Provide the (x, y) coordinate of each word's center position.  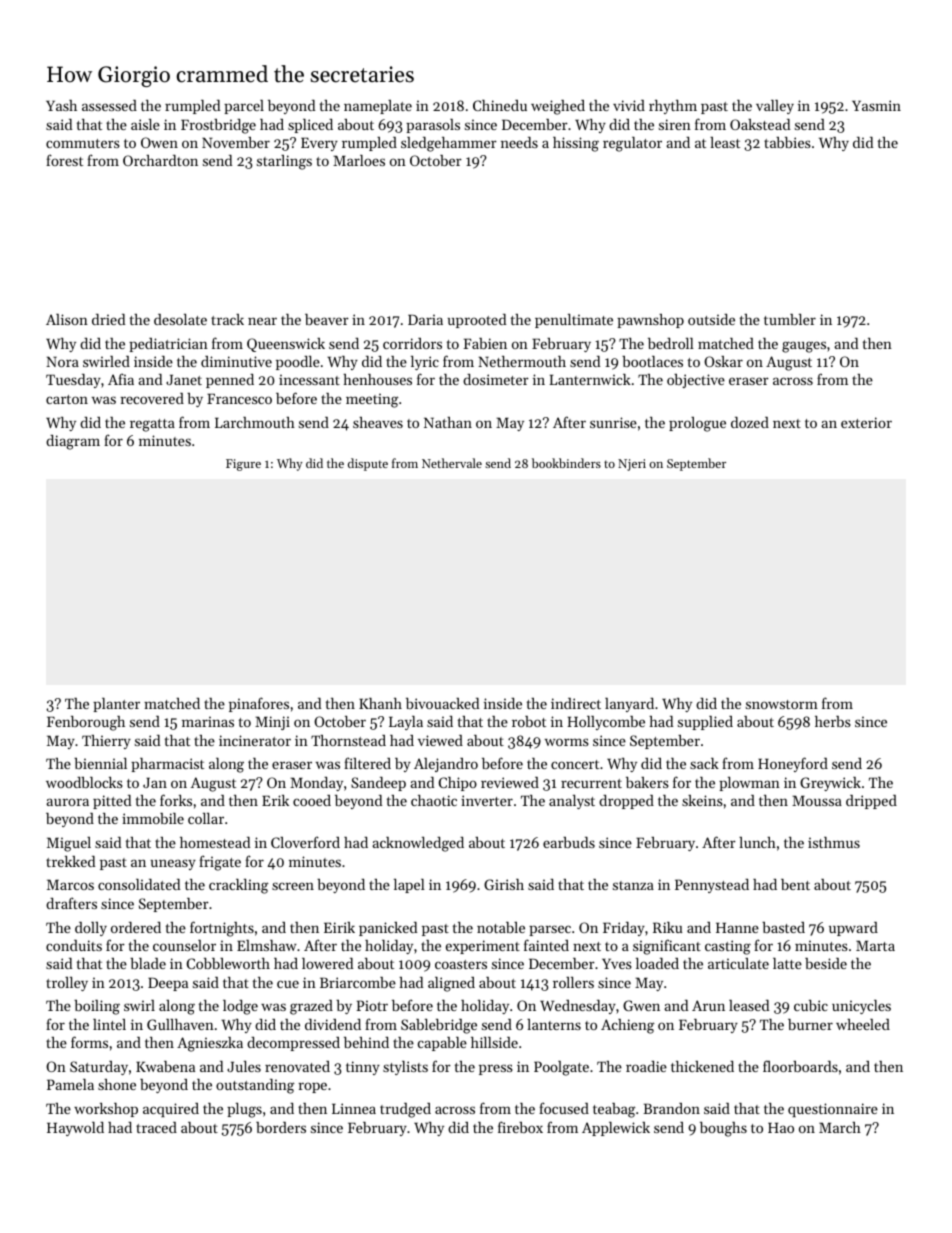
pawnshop (650, 321)
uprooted (477, 321)
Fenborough (86, 723)
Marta (875, 945)
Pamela (70, 1084)
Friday (624, 929)
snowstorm (782, 704)
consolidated (139, 884)
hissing (576, 144)
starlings (284, 162)
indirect (576, 703)
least (725, 142)
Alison (67, 319)
